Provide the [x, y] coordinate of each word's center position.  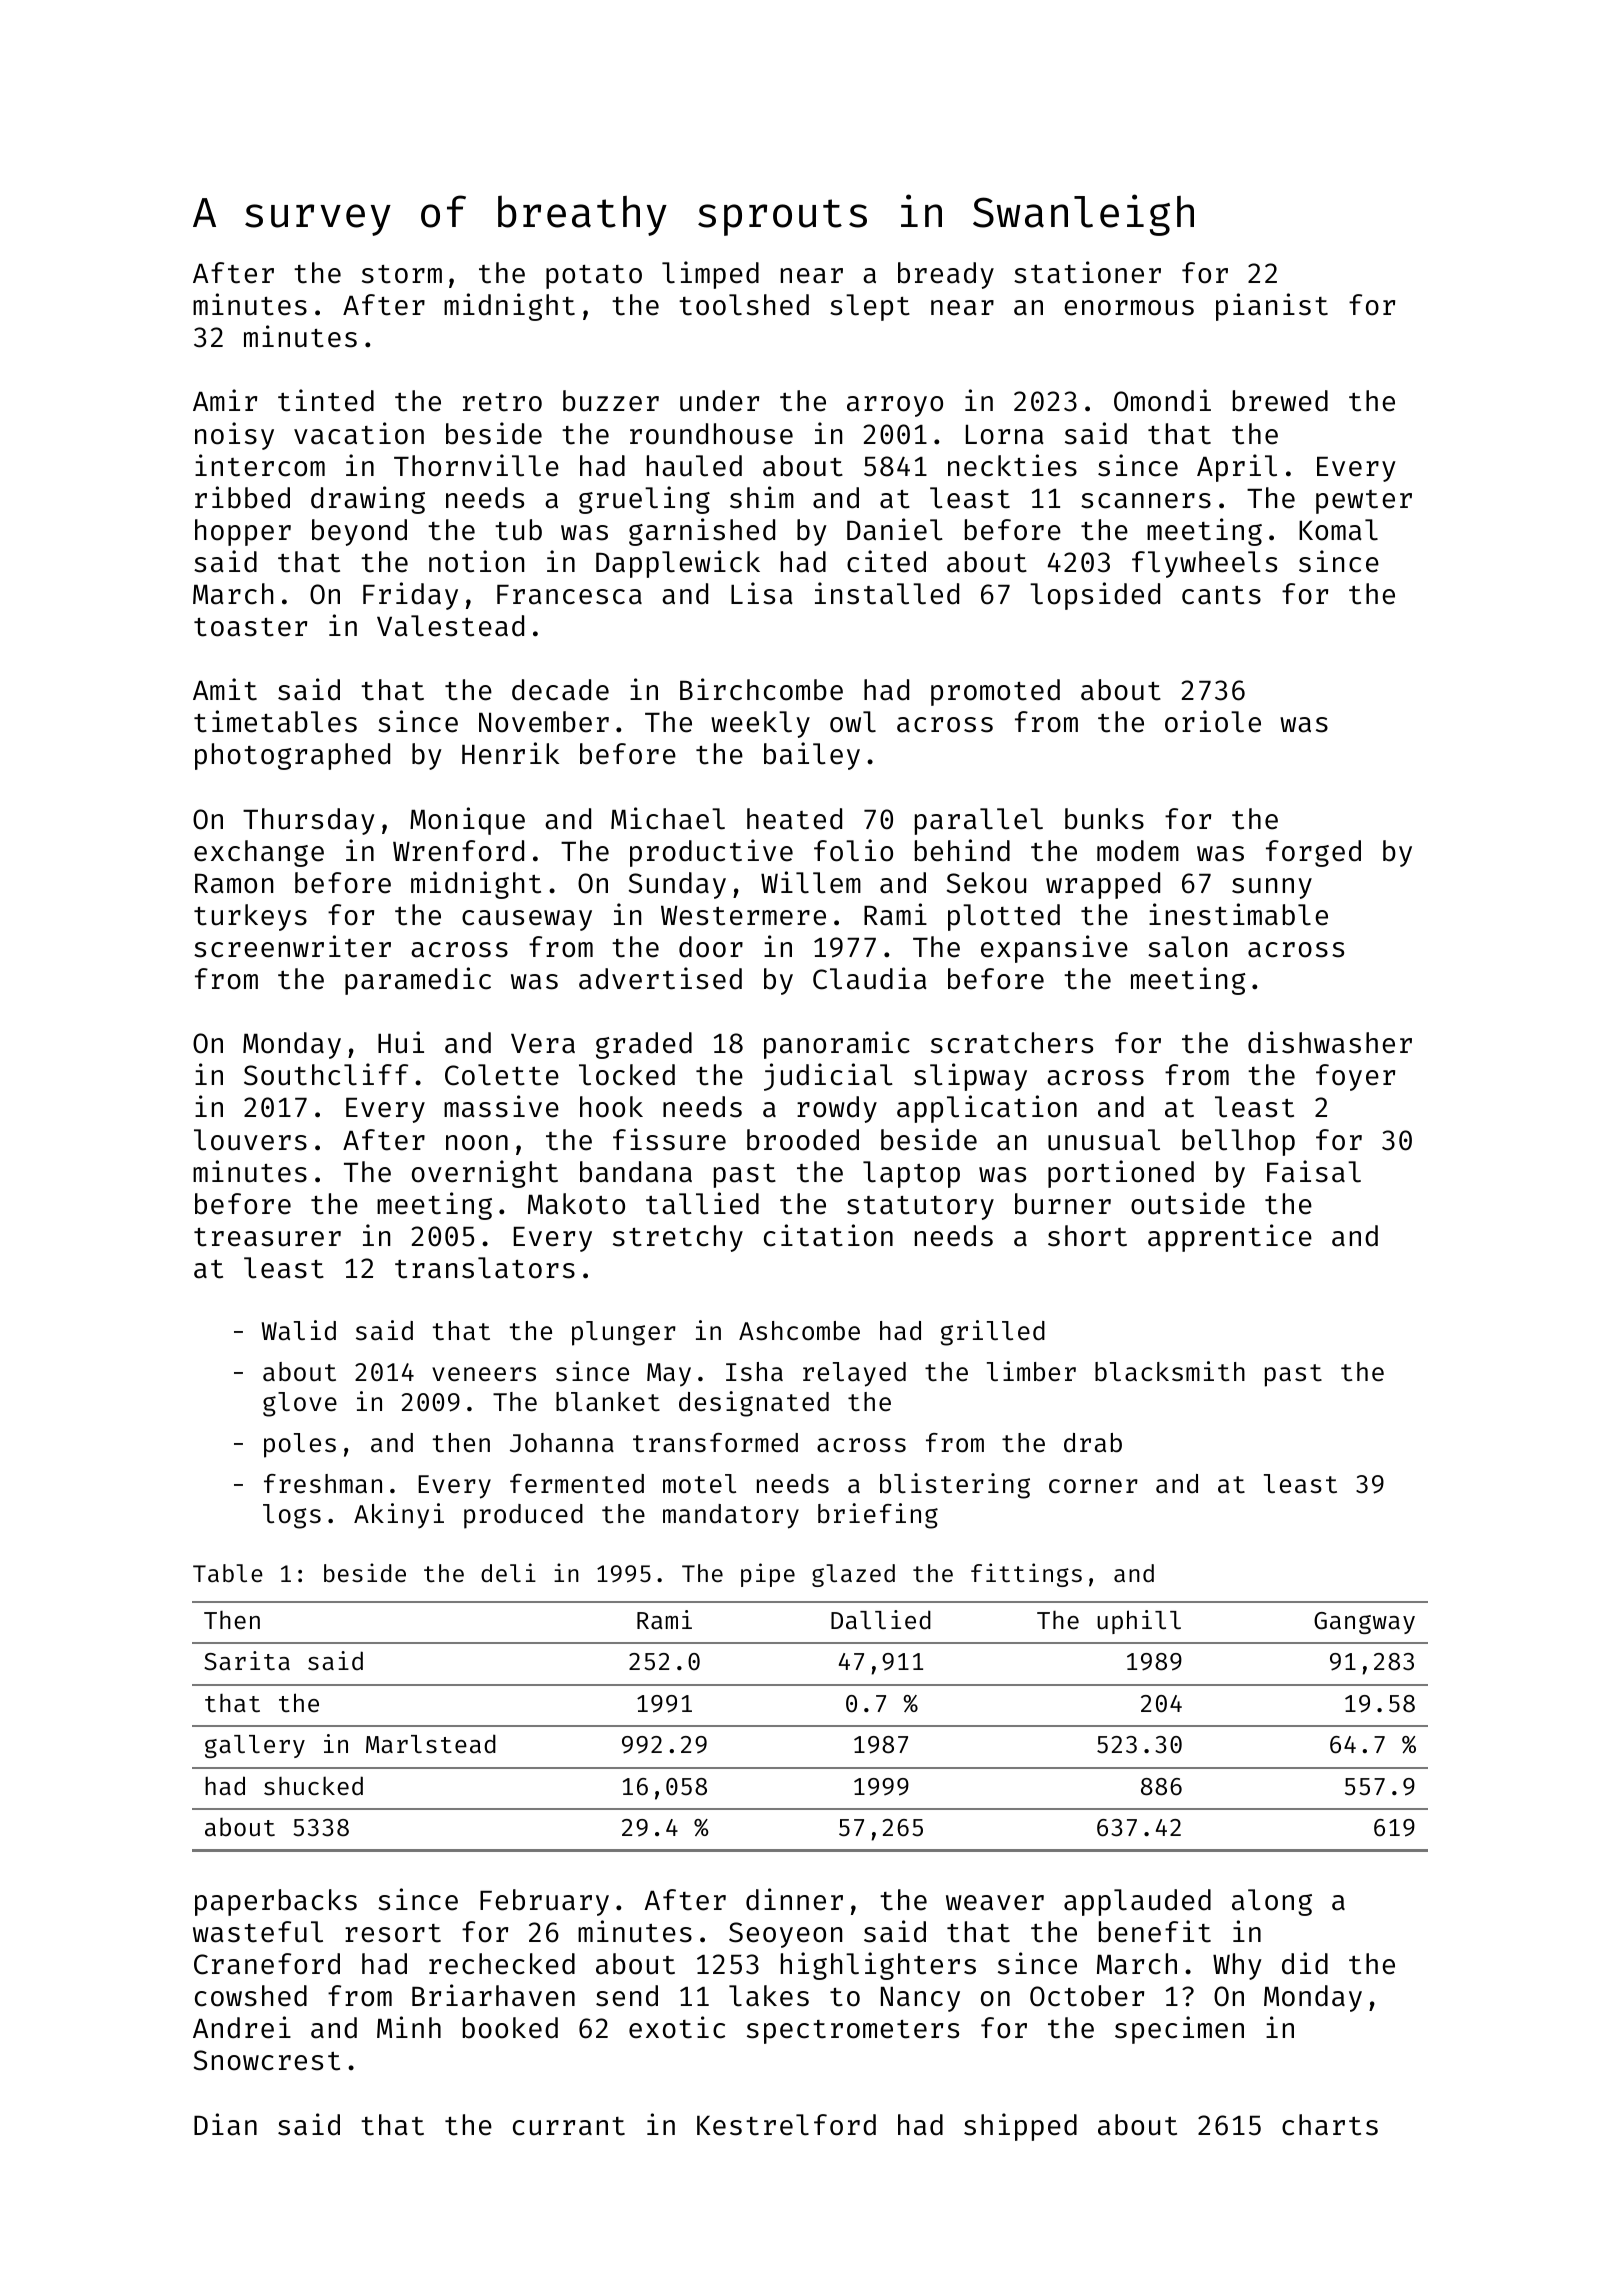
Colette [502, 1075]
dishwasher [1330, 1042]
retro [502, 402]
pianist [1272, 307]
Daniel [895, 529]
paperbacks [276, 1902]
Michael [668, 818]
